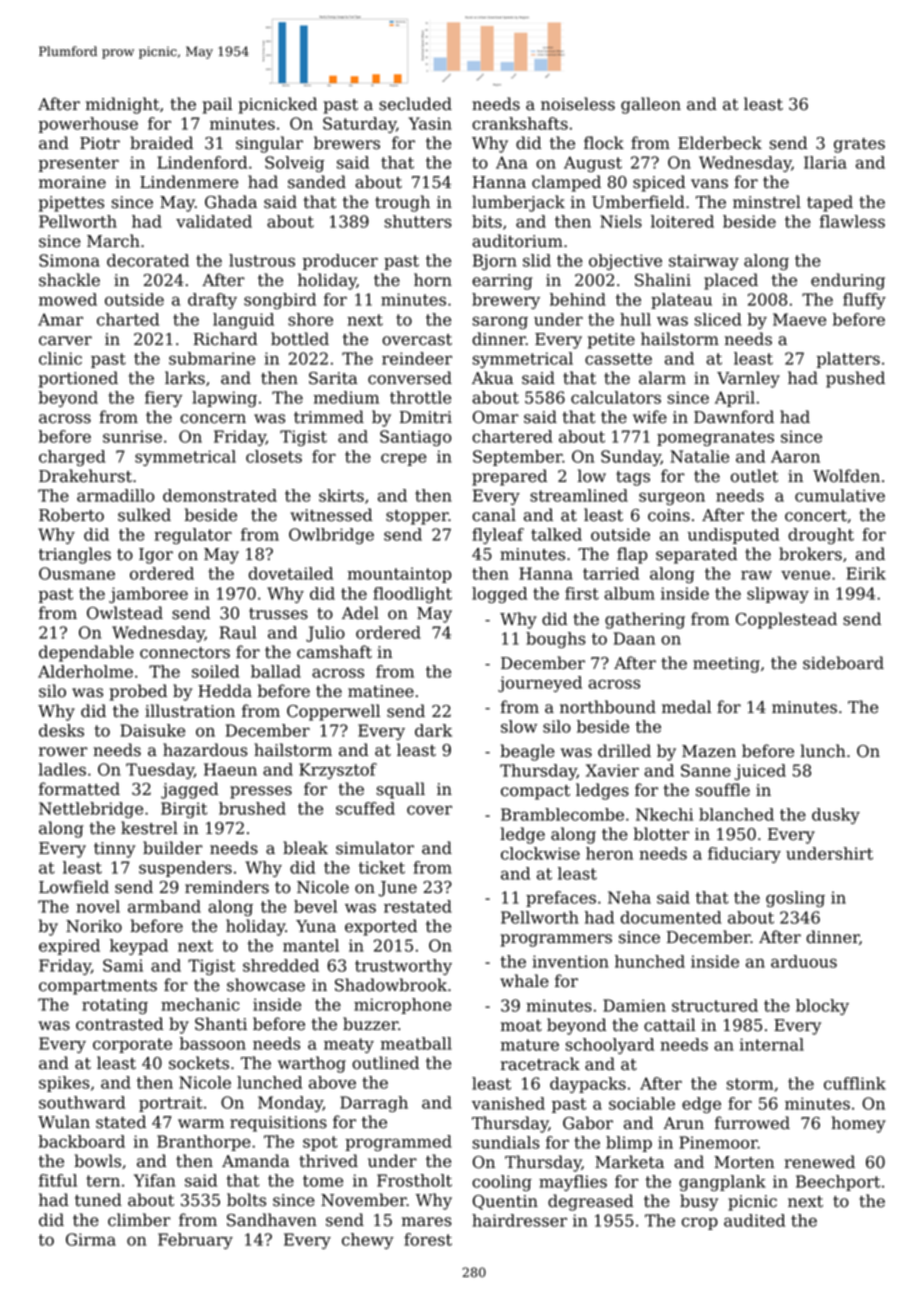 This screenshot has height=1308, width=924. Describe the element at coordinates (822, 1007) in the screenshot. I see `blocky` at that location.
